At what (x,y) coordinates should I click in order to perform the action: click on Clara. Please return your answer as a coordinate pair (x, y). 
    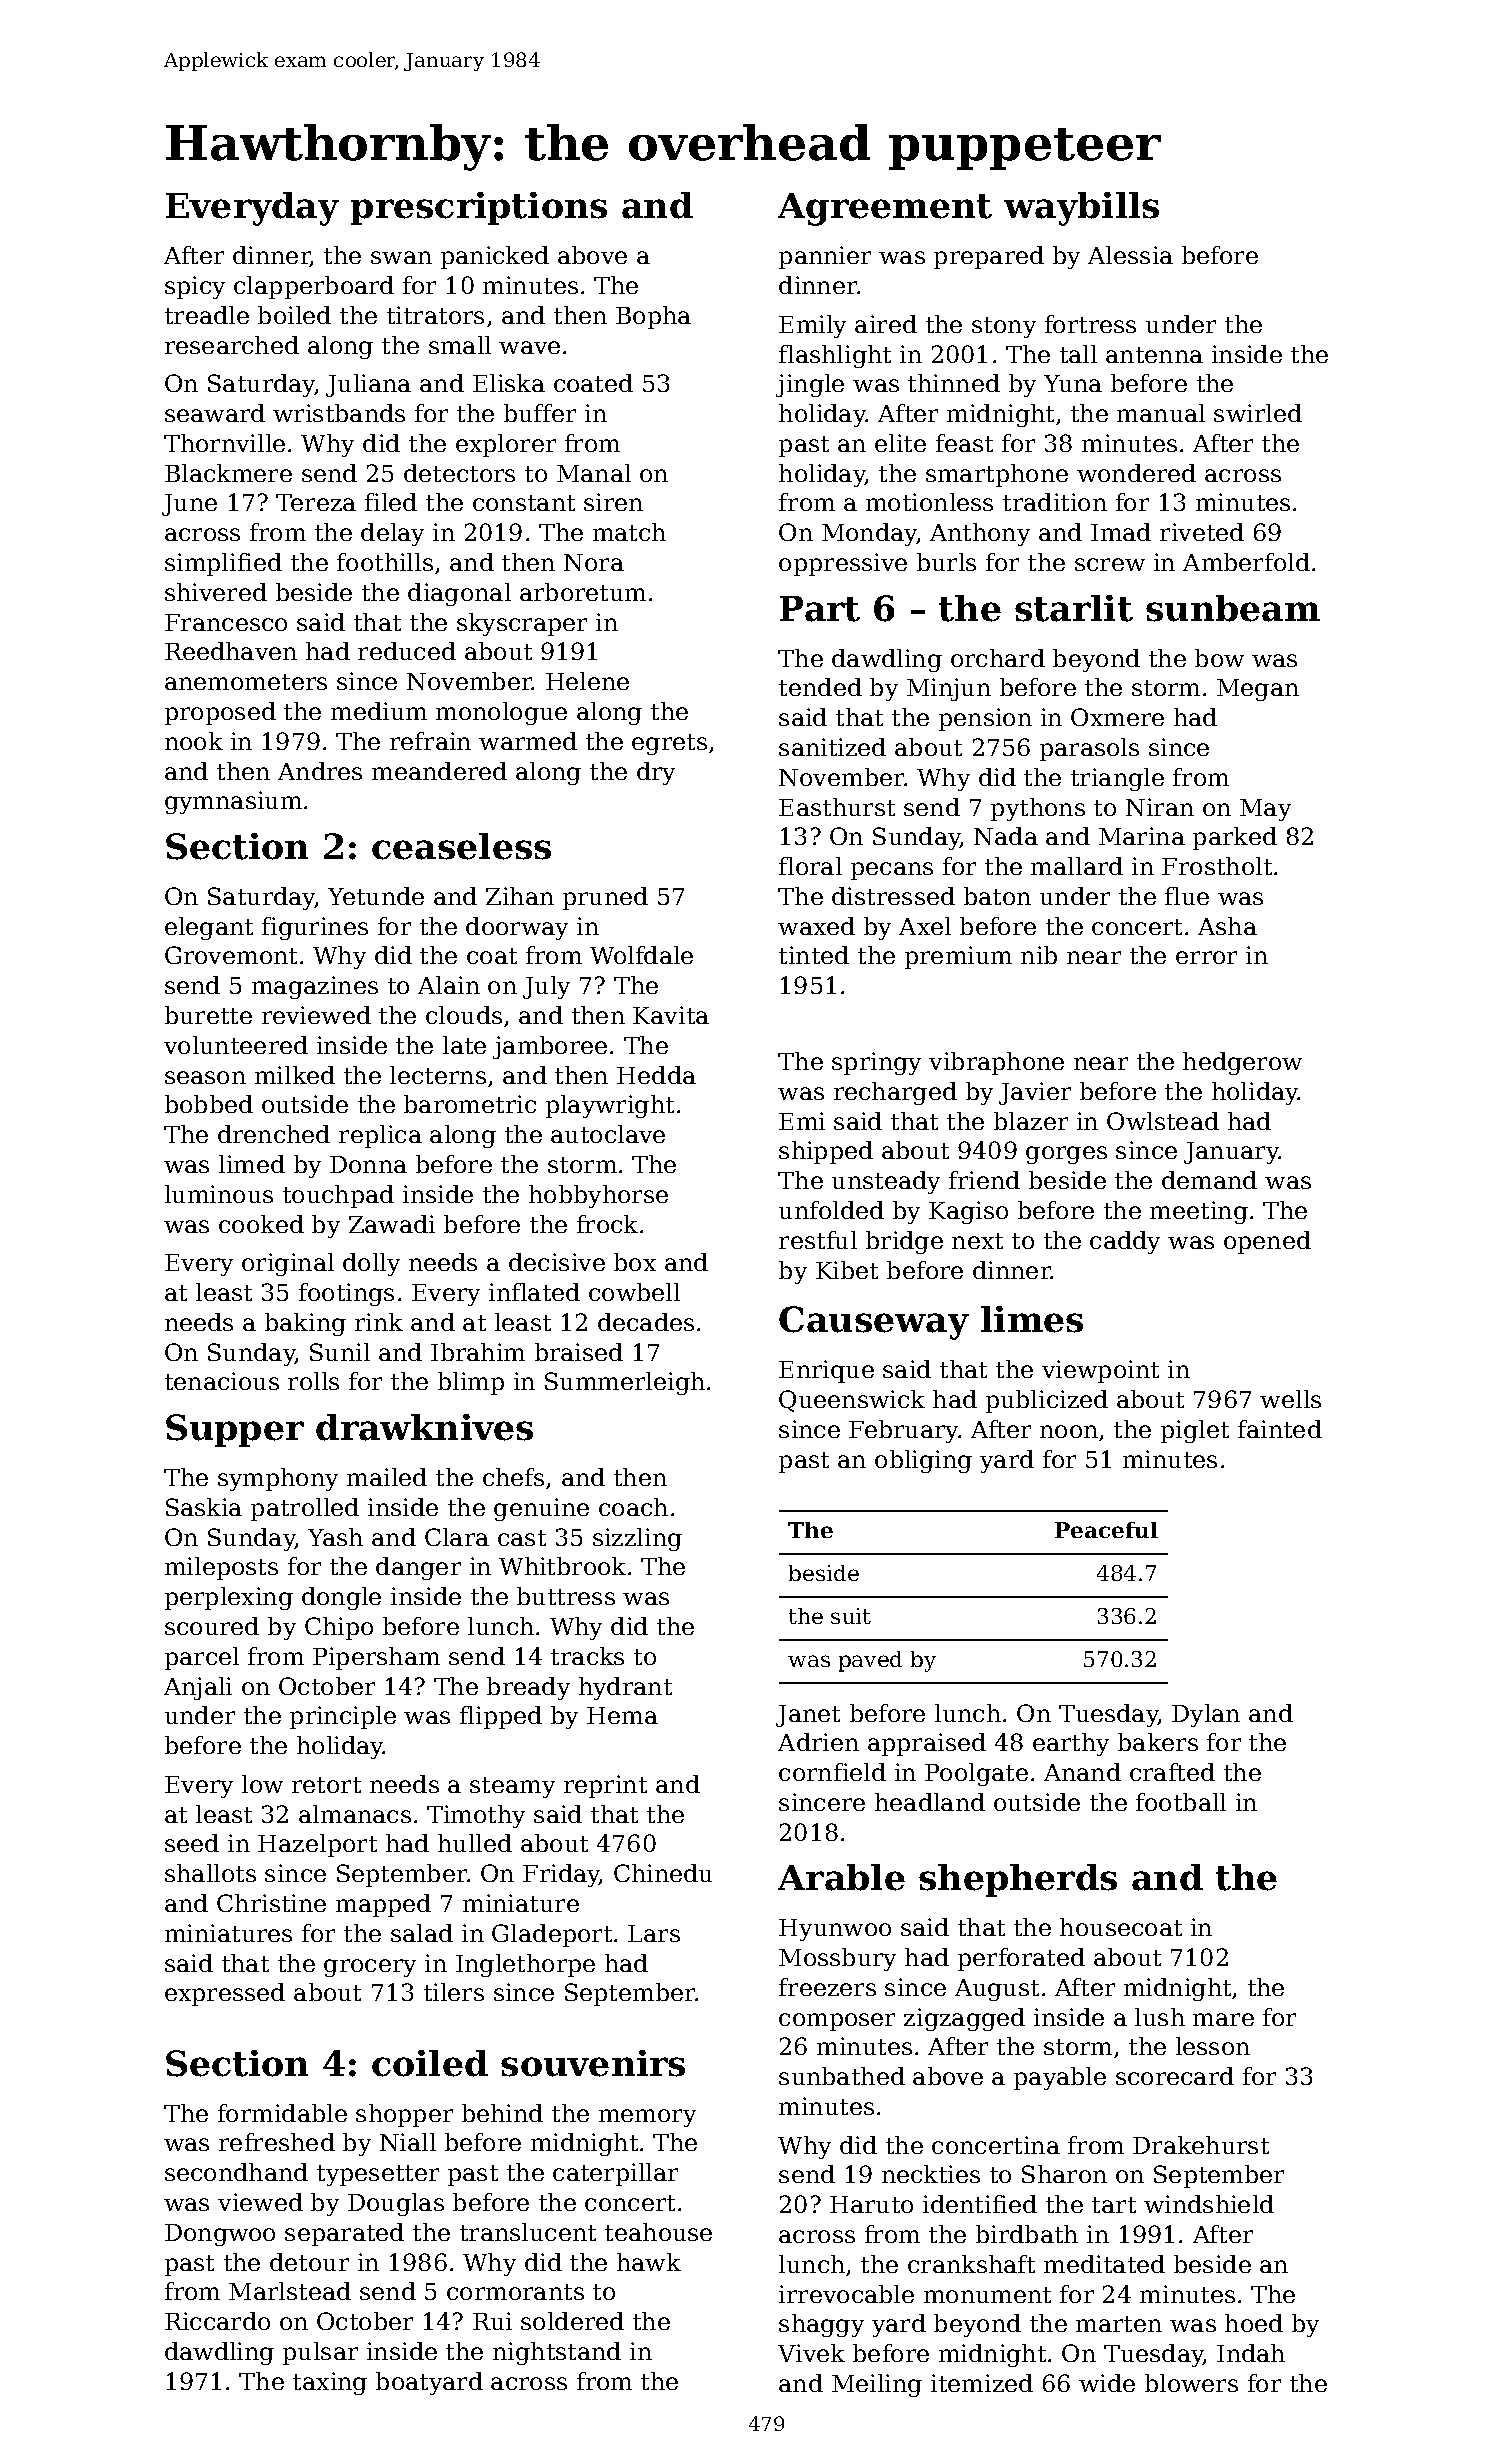
    Looking at the image, I should click on (457, 1537).
